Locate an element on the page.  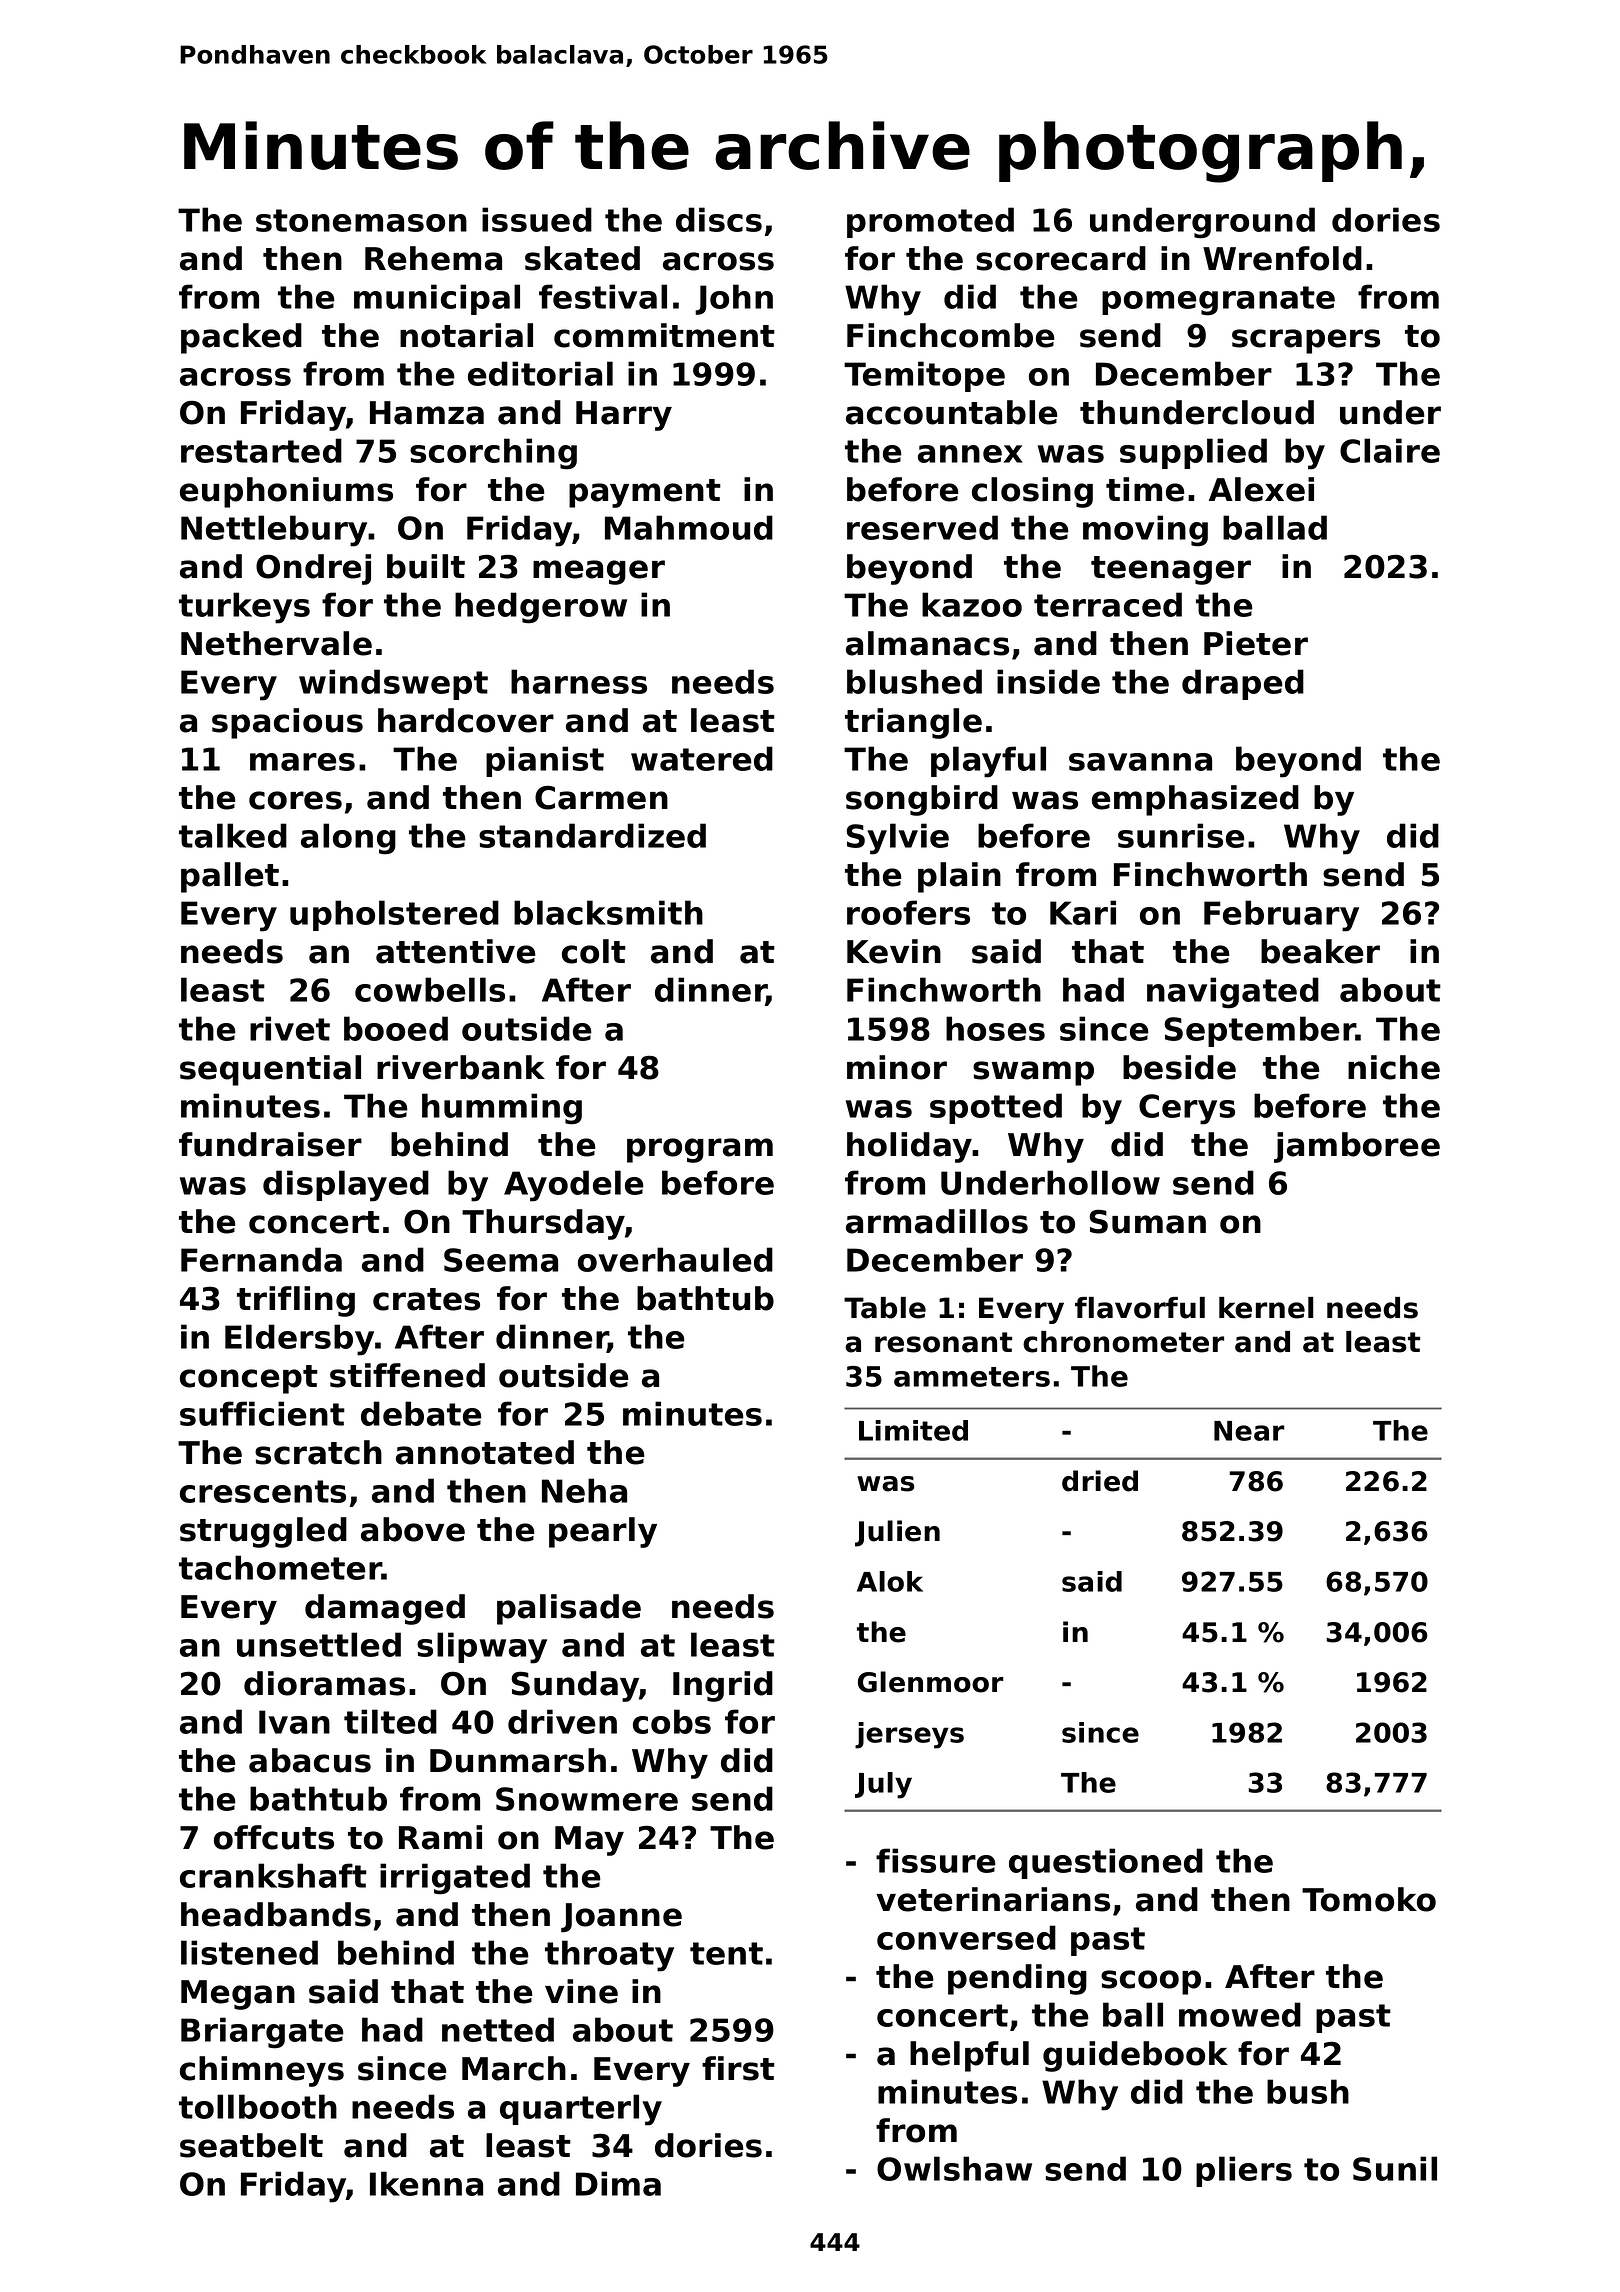
draped is located at coordinates (1243, 684).
